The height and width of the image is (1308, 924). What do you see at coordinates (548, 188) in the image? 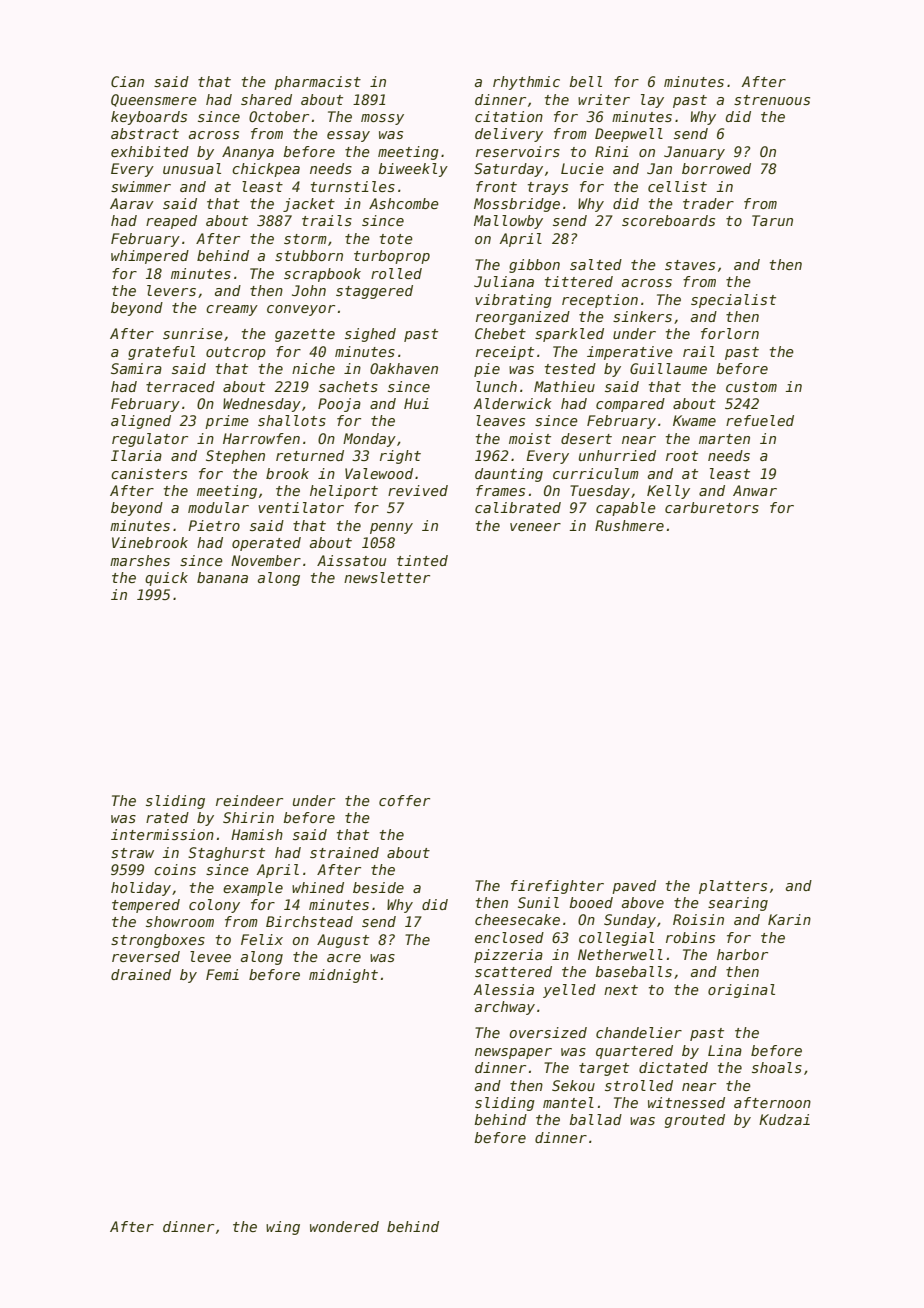
I see `trays` at bounding box center [548, 188].
